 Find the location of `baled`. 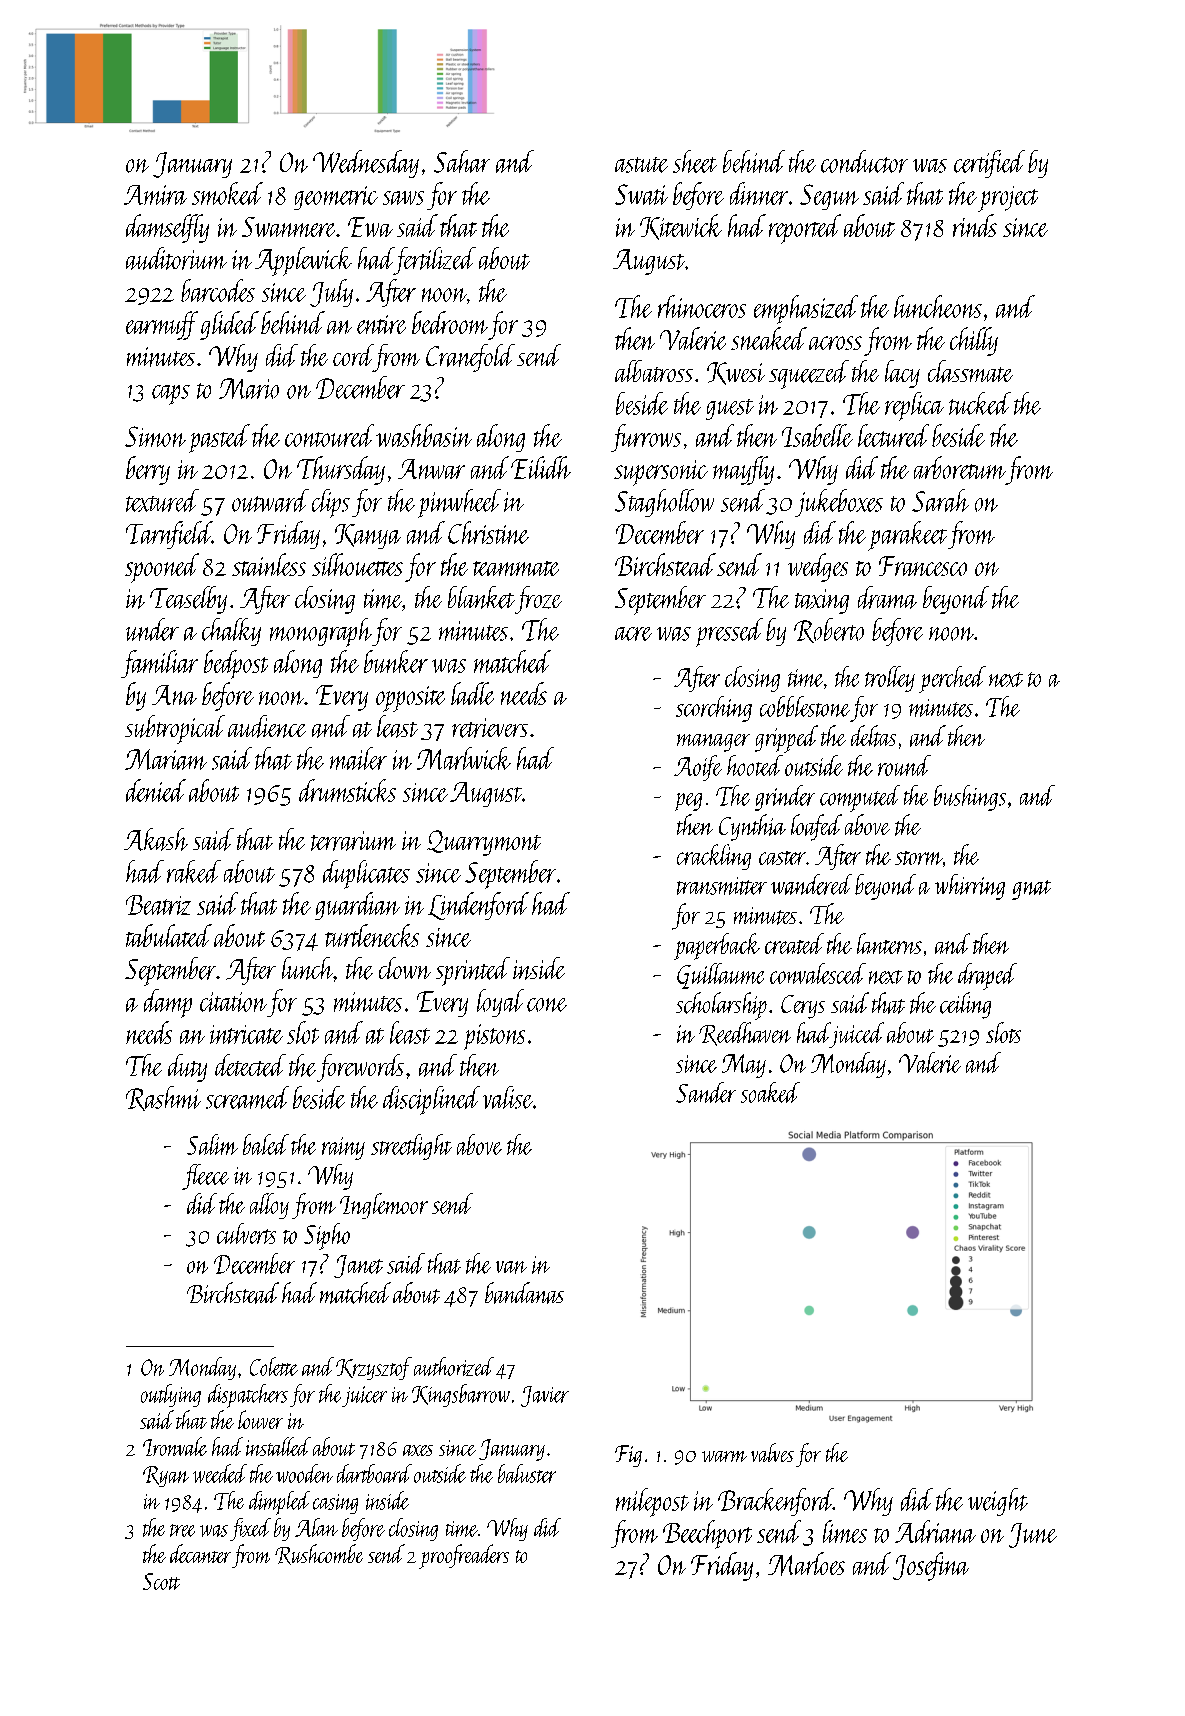

baled is located at coordinates (266, 1144).
